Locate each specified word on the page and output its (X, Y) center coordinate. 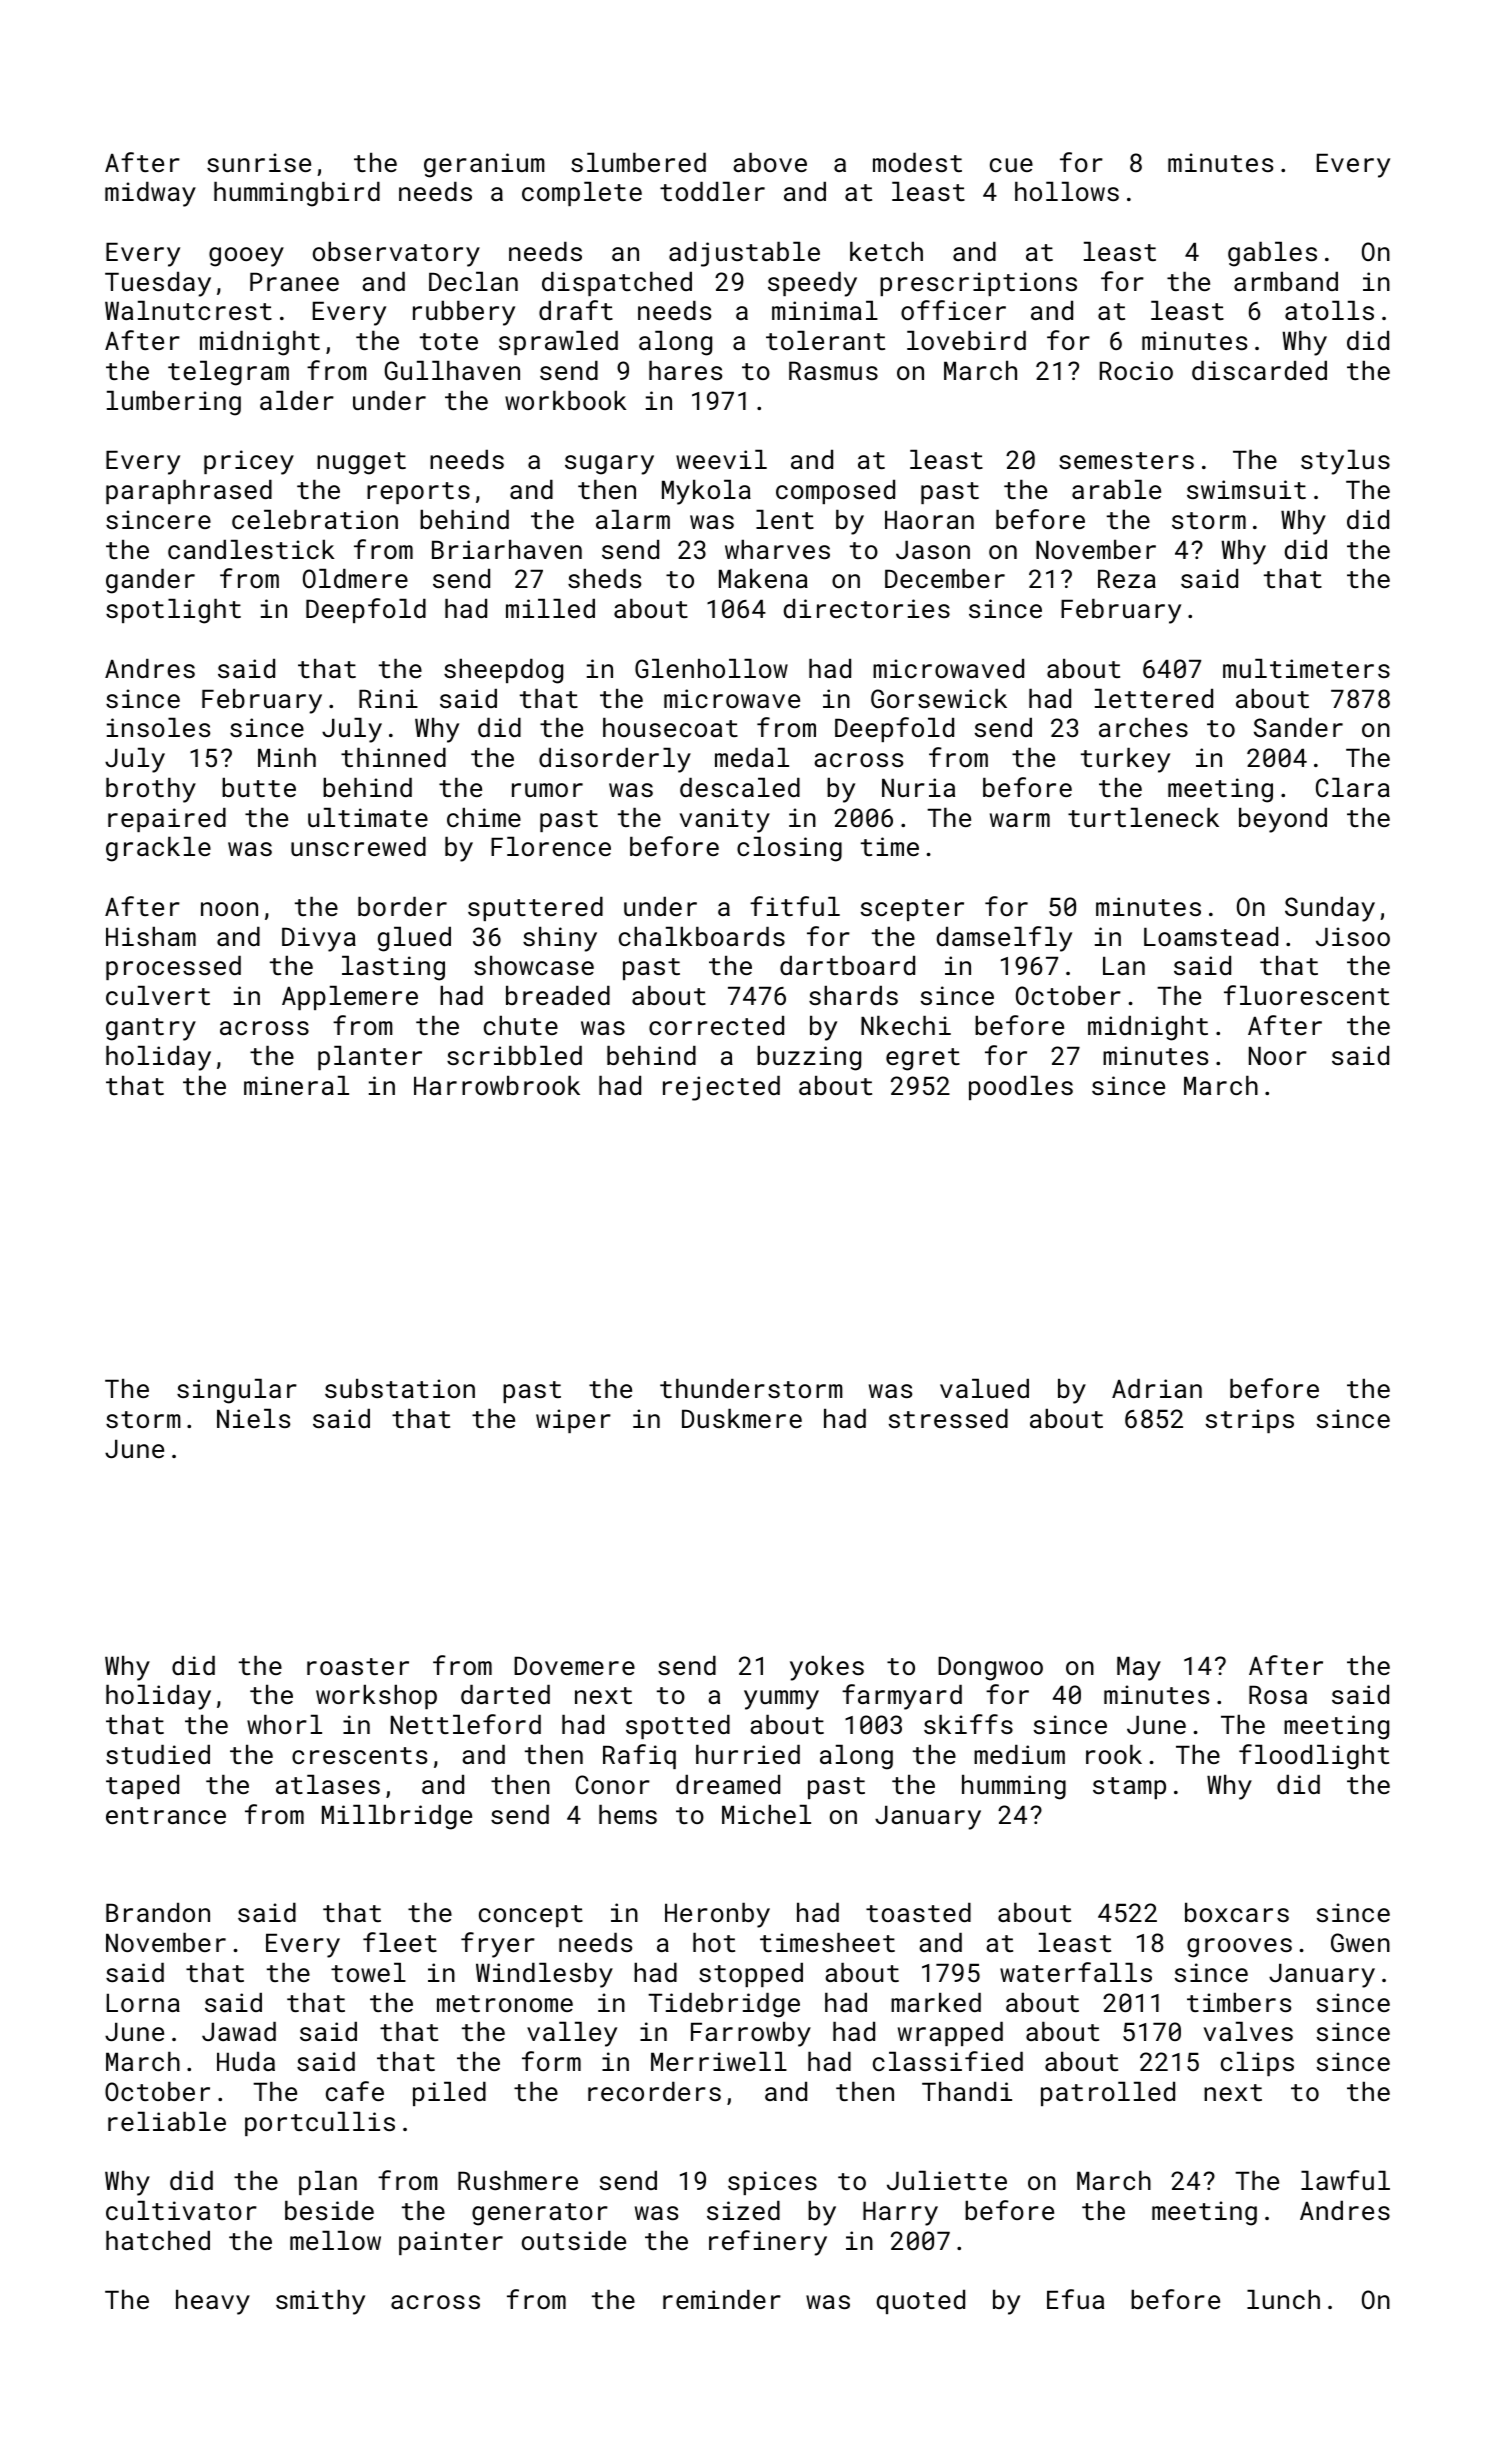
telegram (228, 373)
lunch (1283, 2299)
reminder (722, 2299)
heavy (213, 2302)
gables (1272, 254)
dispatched (617, 284)
